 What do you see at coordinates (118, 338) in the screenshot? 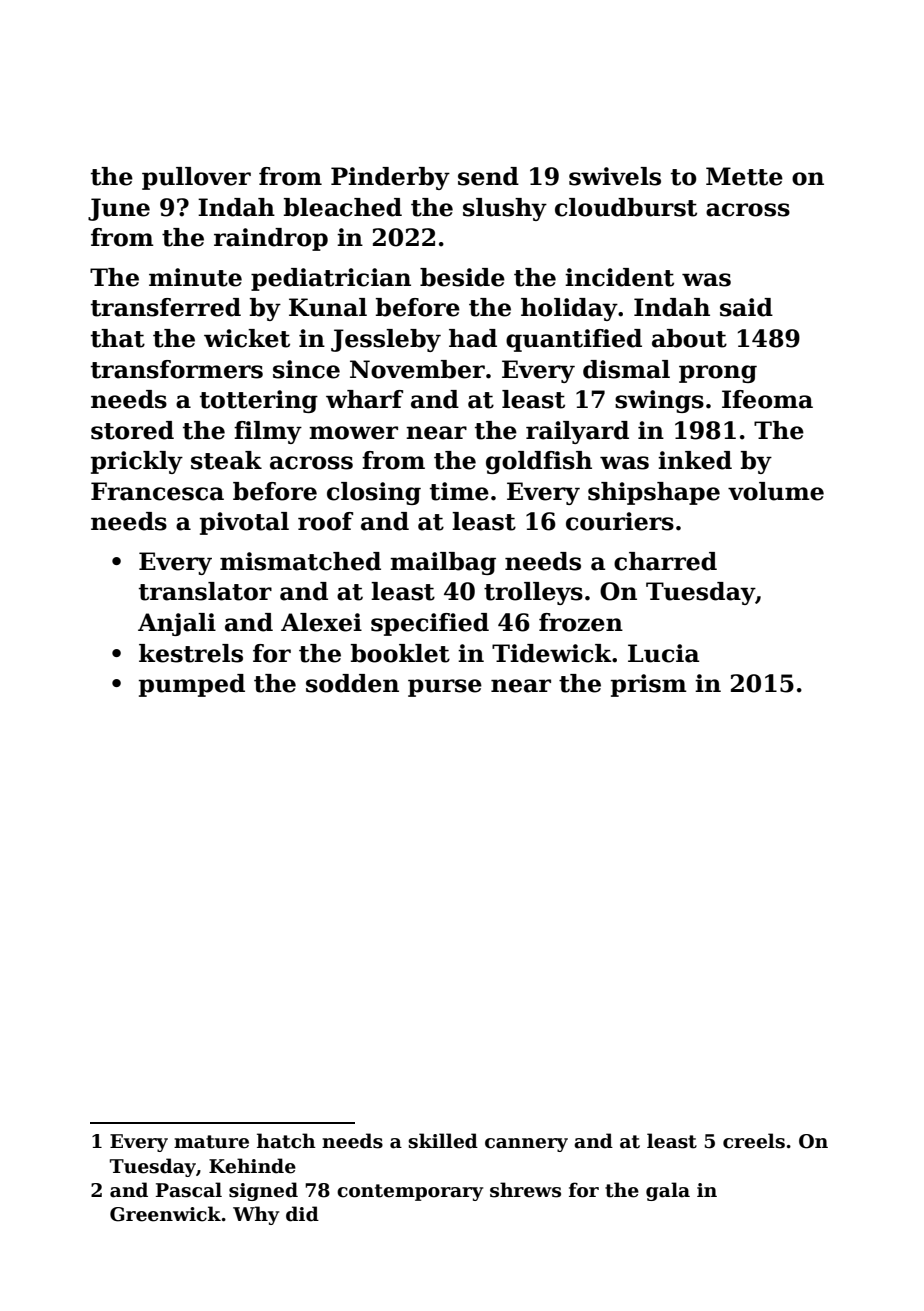
I see `that` at bounding box center [118, 338].
